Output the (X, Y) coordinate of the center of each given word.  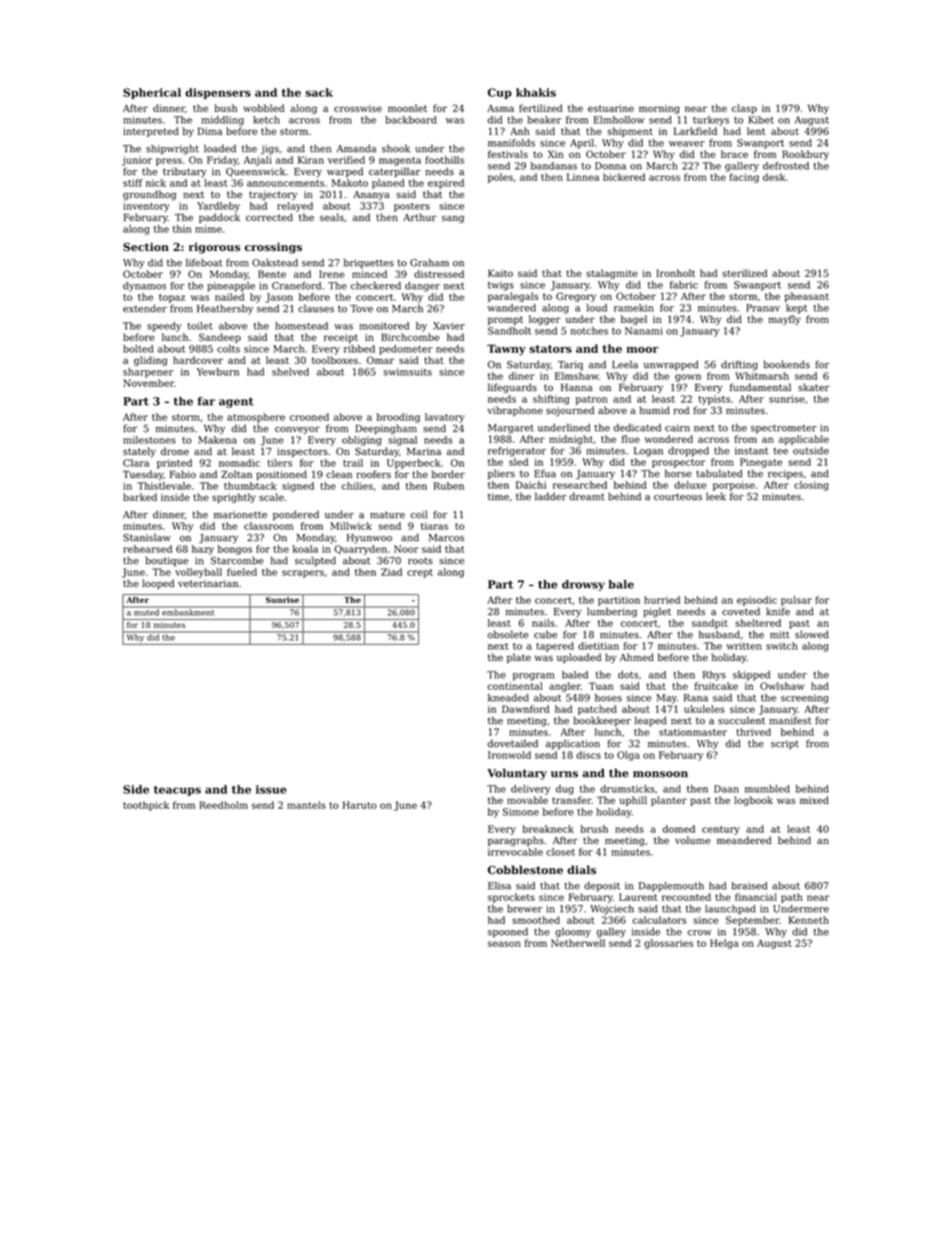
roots (420, 561)
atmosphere (256, 418)
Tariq (570, 365)
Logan (648, 452)
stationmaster (693, 732)
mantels (306, 805)
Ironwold (509, 755)
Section (146, 247)
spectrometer (784, 429)
